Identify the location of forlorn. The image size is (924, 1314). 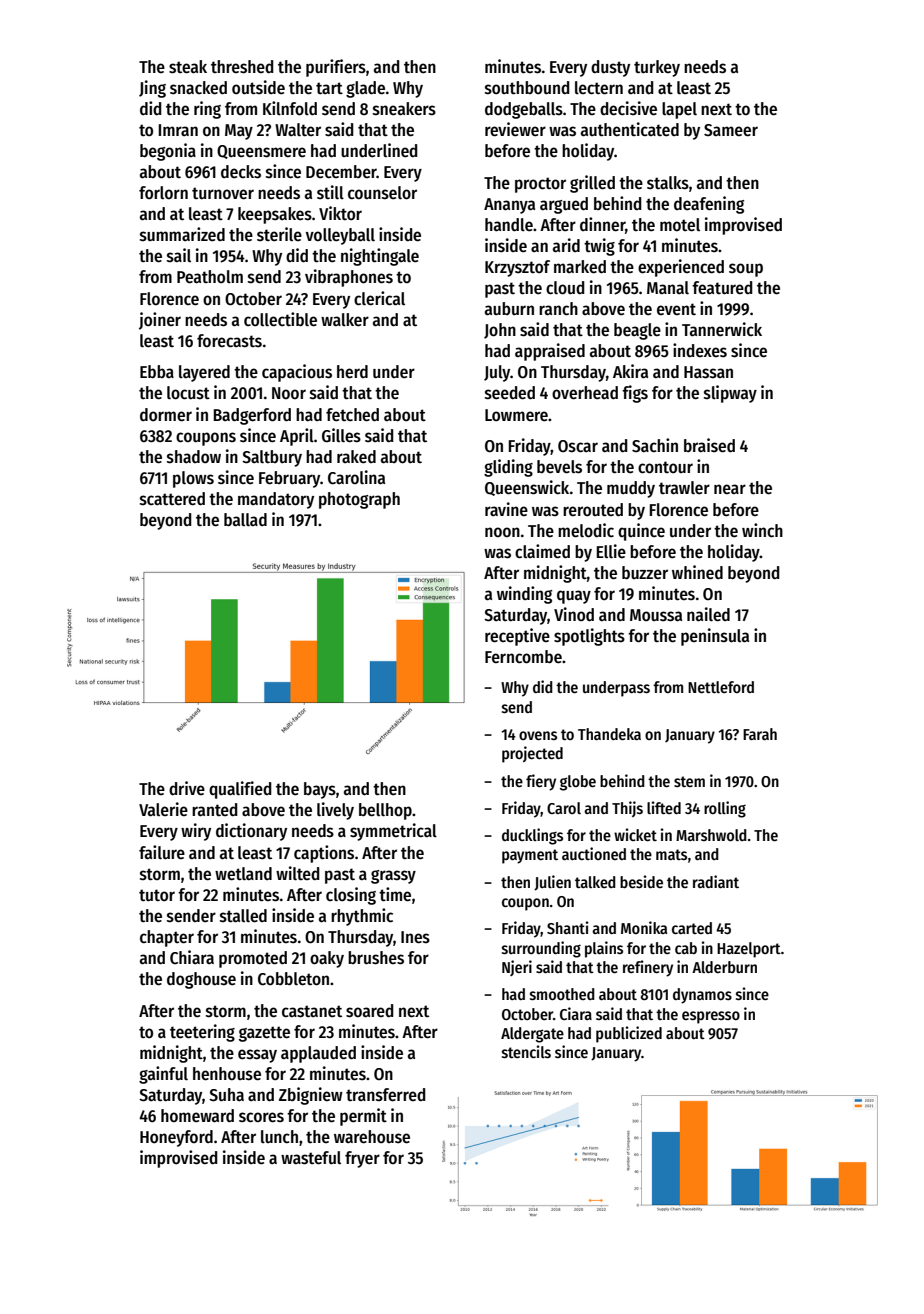
(163, 193).
